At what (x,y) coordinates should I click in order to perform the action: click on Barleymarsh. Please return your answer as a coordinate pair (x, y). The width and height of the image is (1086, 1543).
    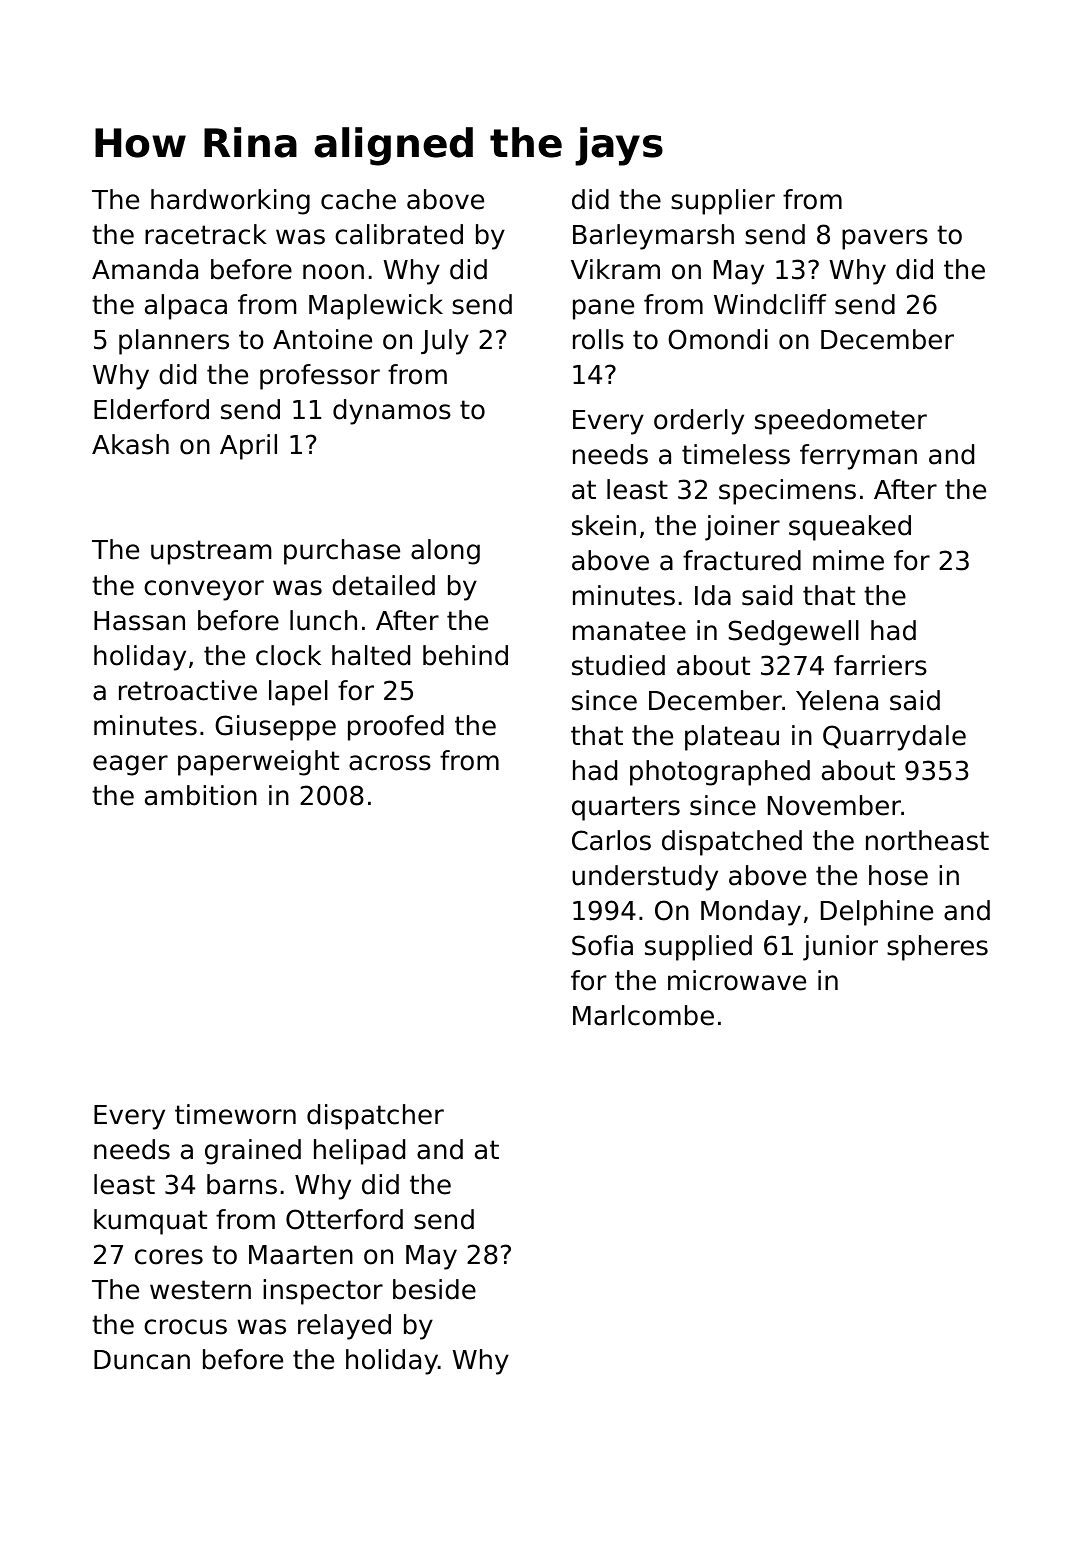
    Looking at the image, I should click on (653, 237).
